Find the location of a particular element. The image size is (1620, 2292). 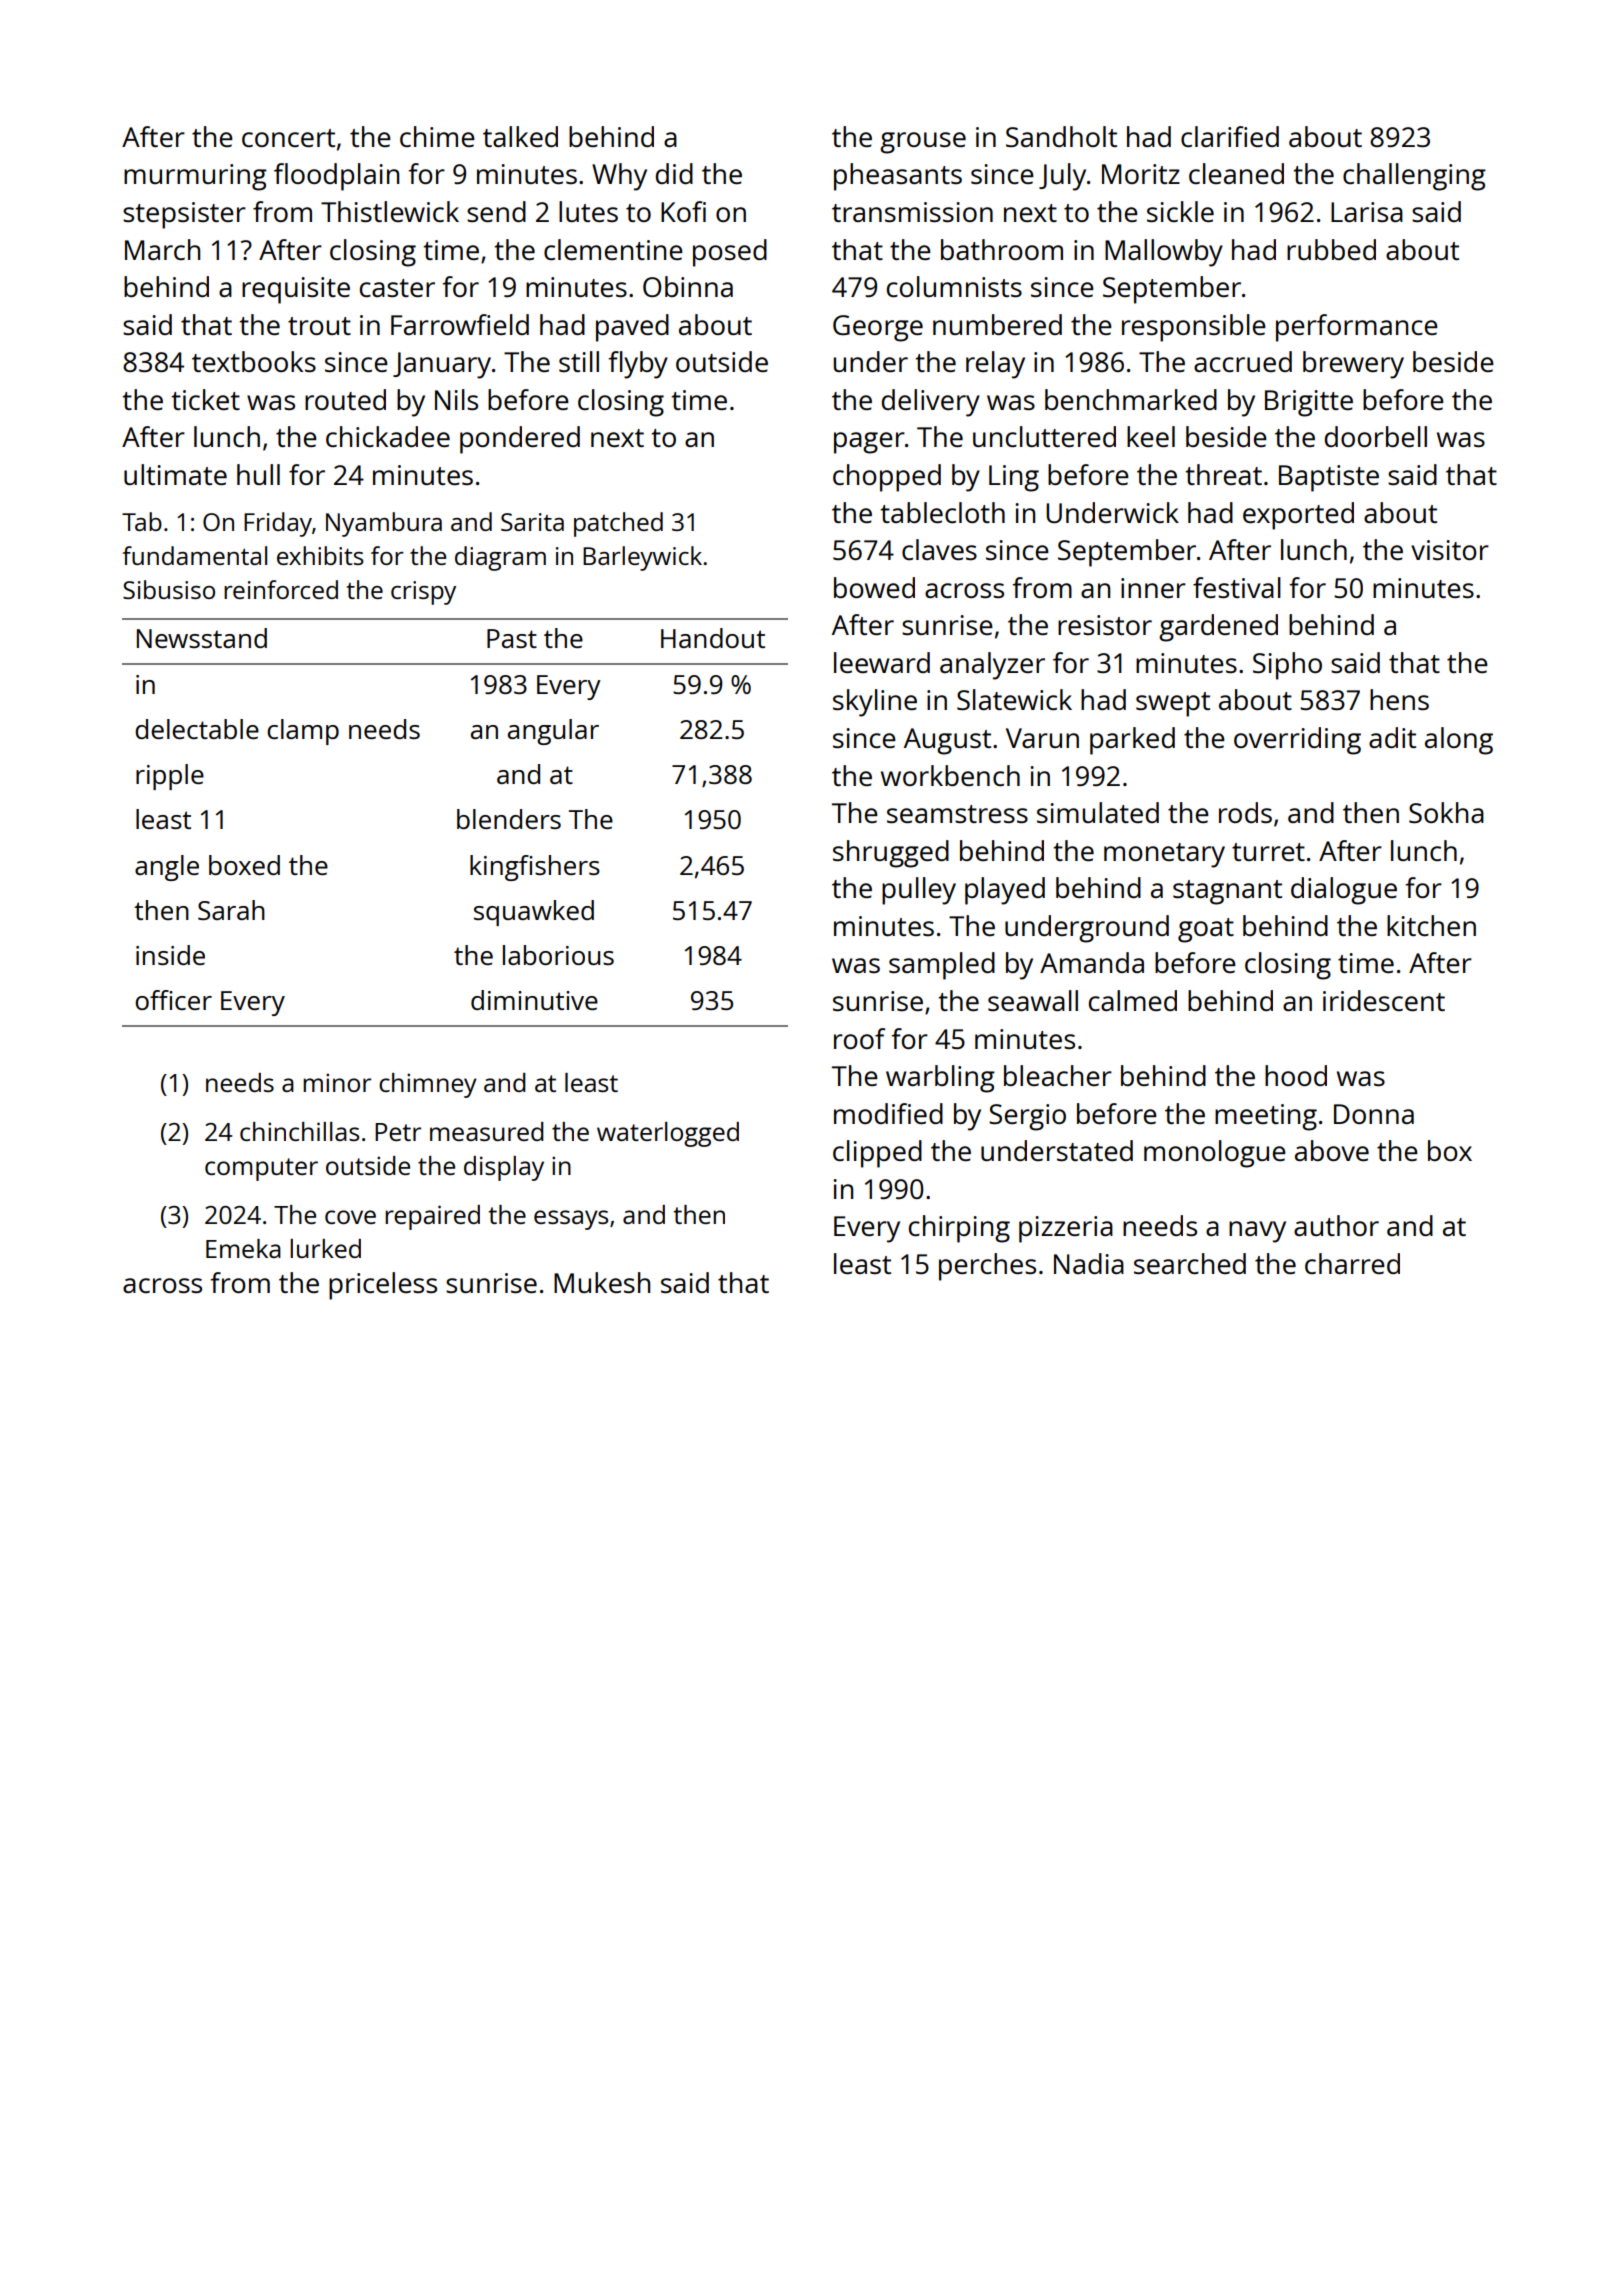

reinforced is located at coordinates (281, 589).
